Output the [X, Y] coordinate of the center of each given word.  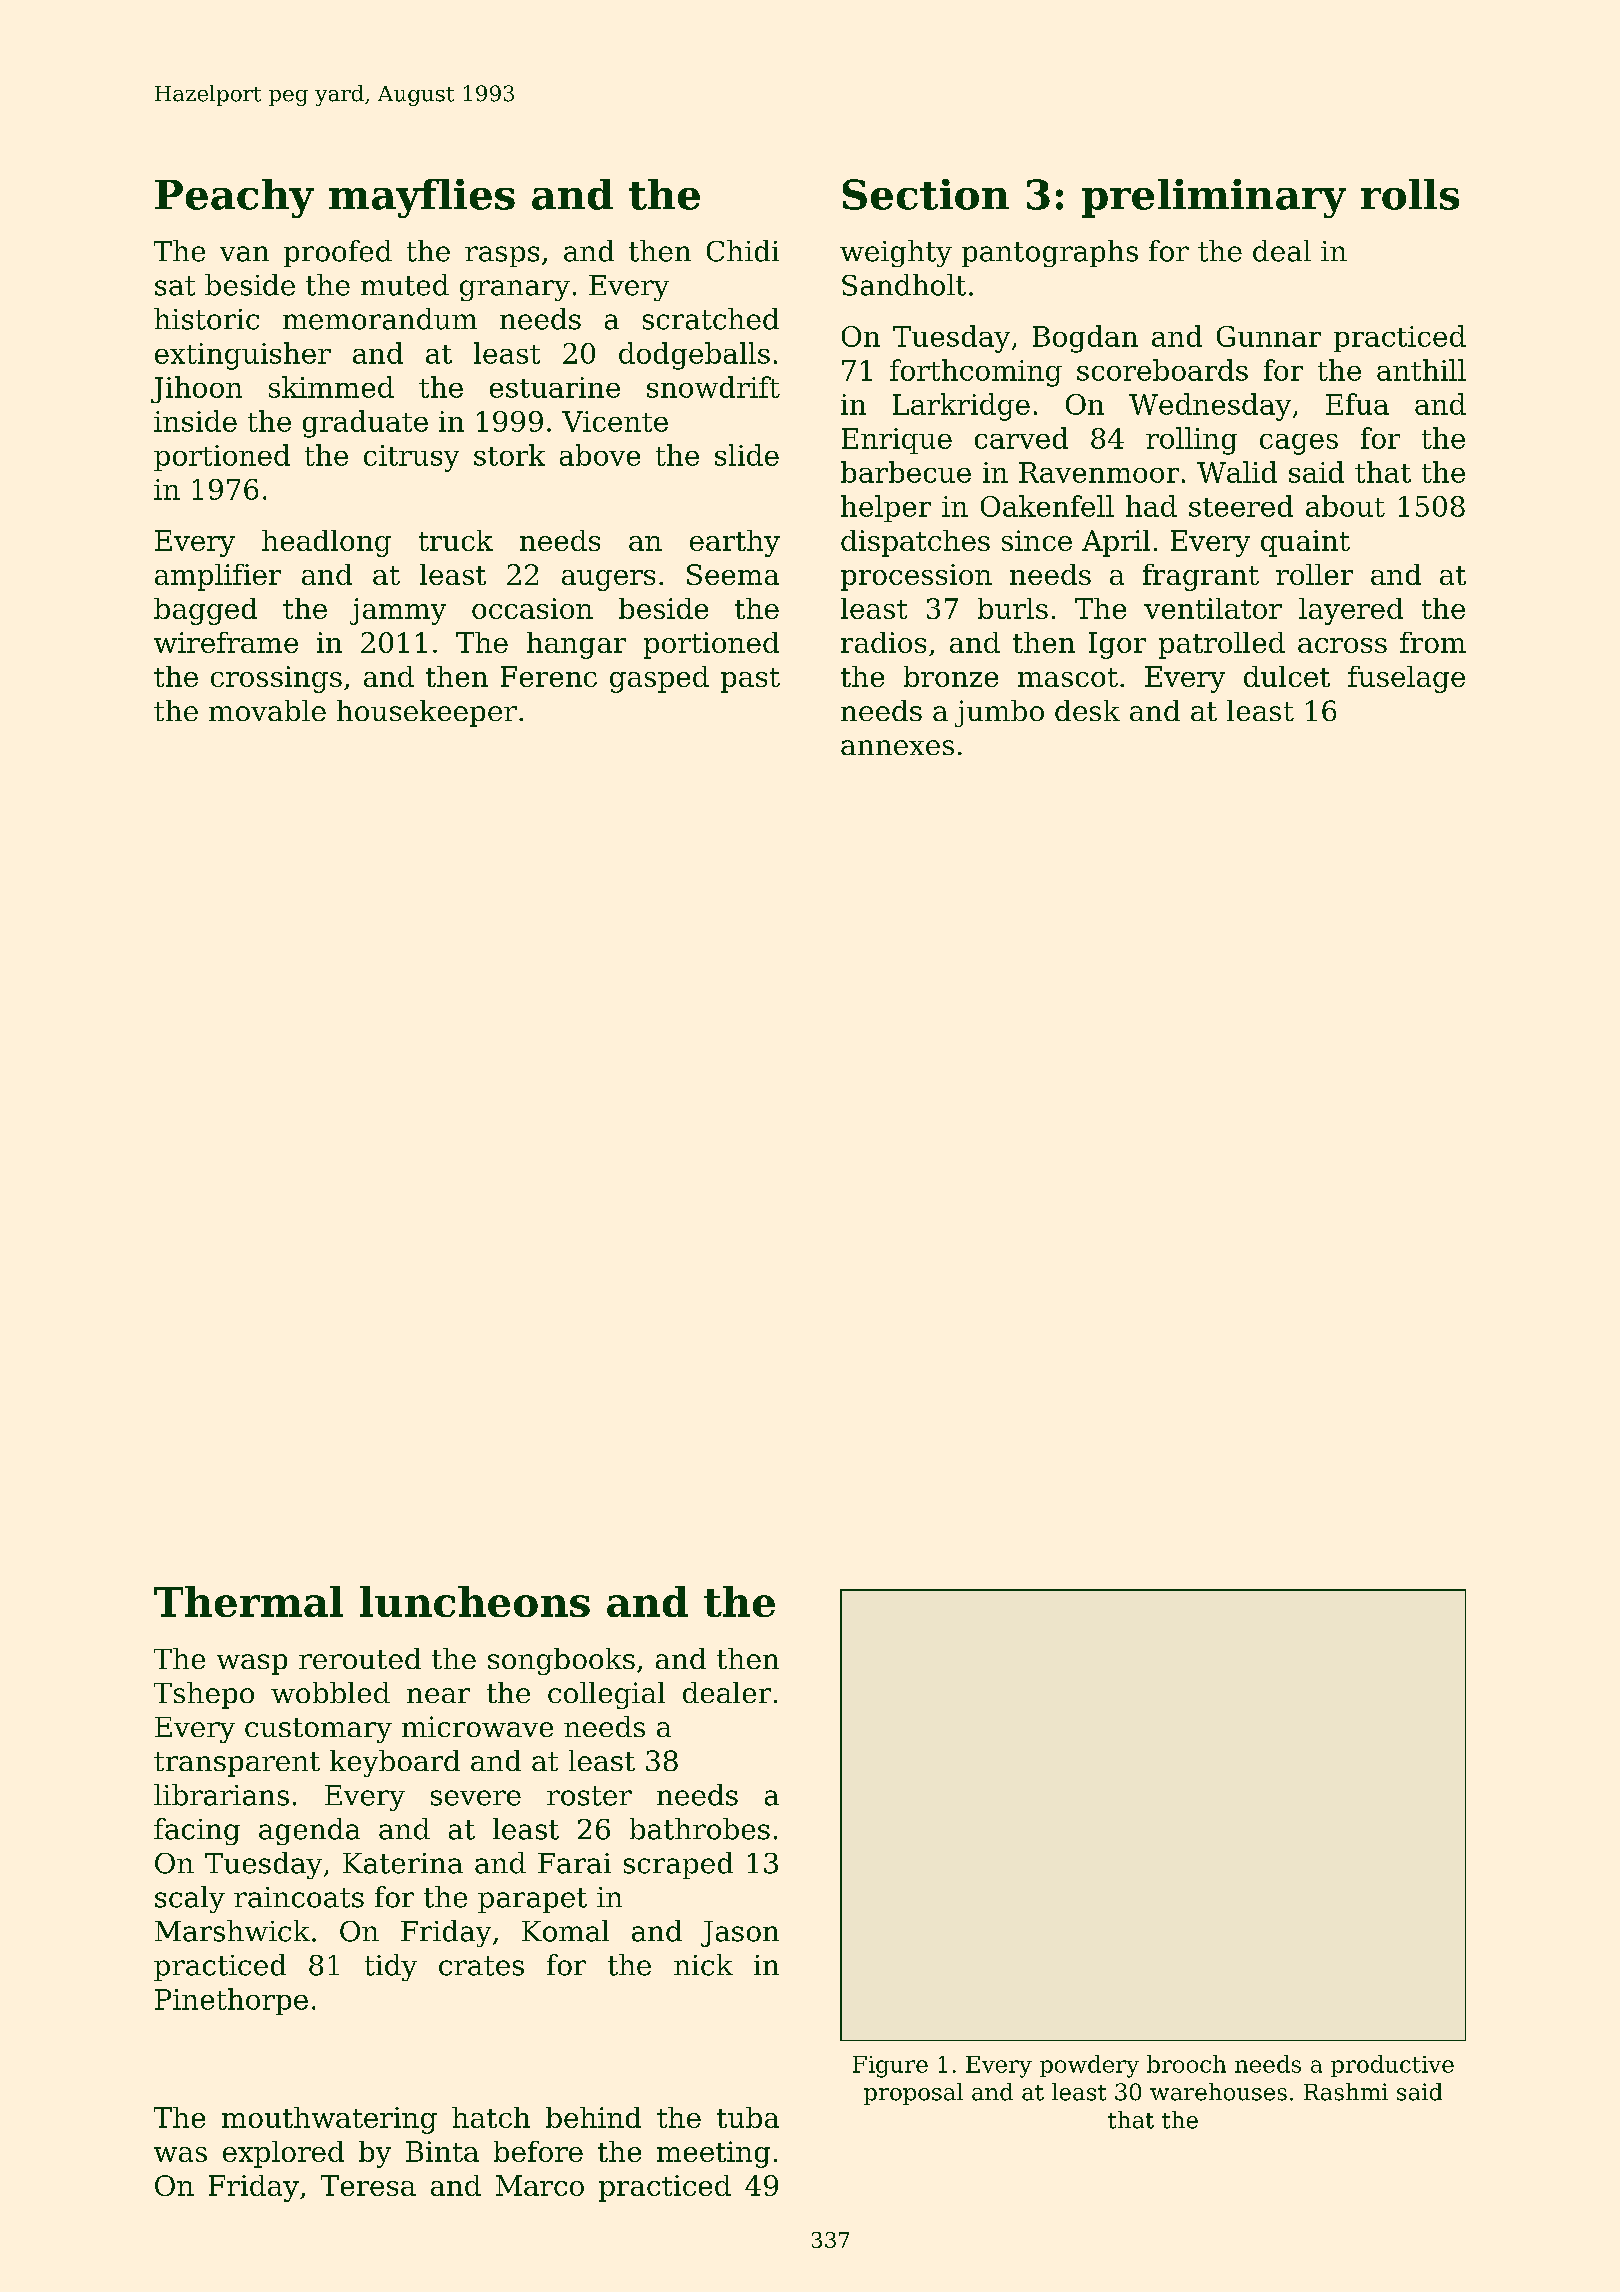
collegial [606, 1695]
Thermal [248, 1601]
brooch [1186, 2064]
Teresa [368, 2185]
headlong [326, 543]
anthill [1421, 370]
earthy [735, 543]
